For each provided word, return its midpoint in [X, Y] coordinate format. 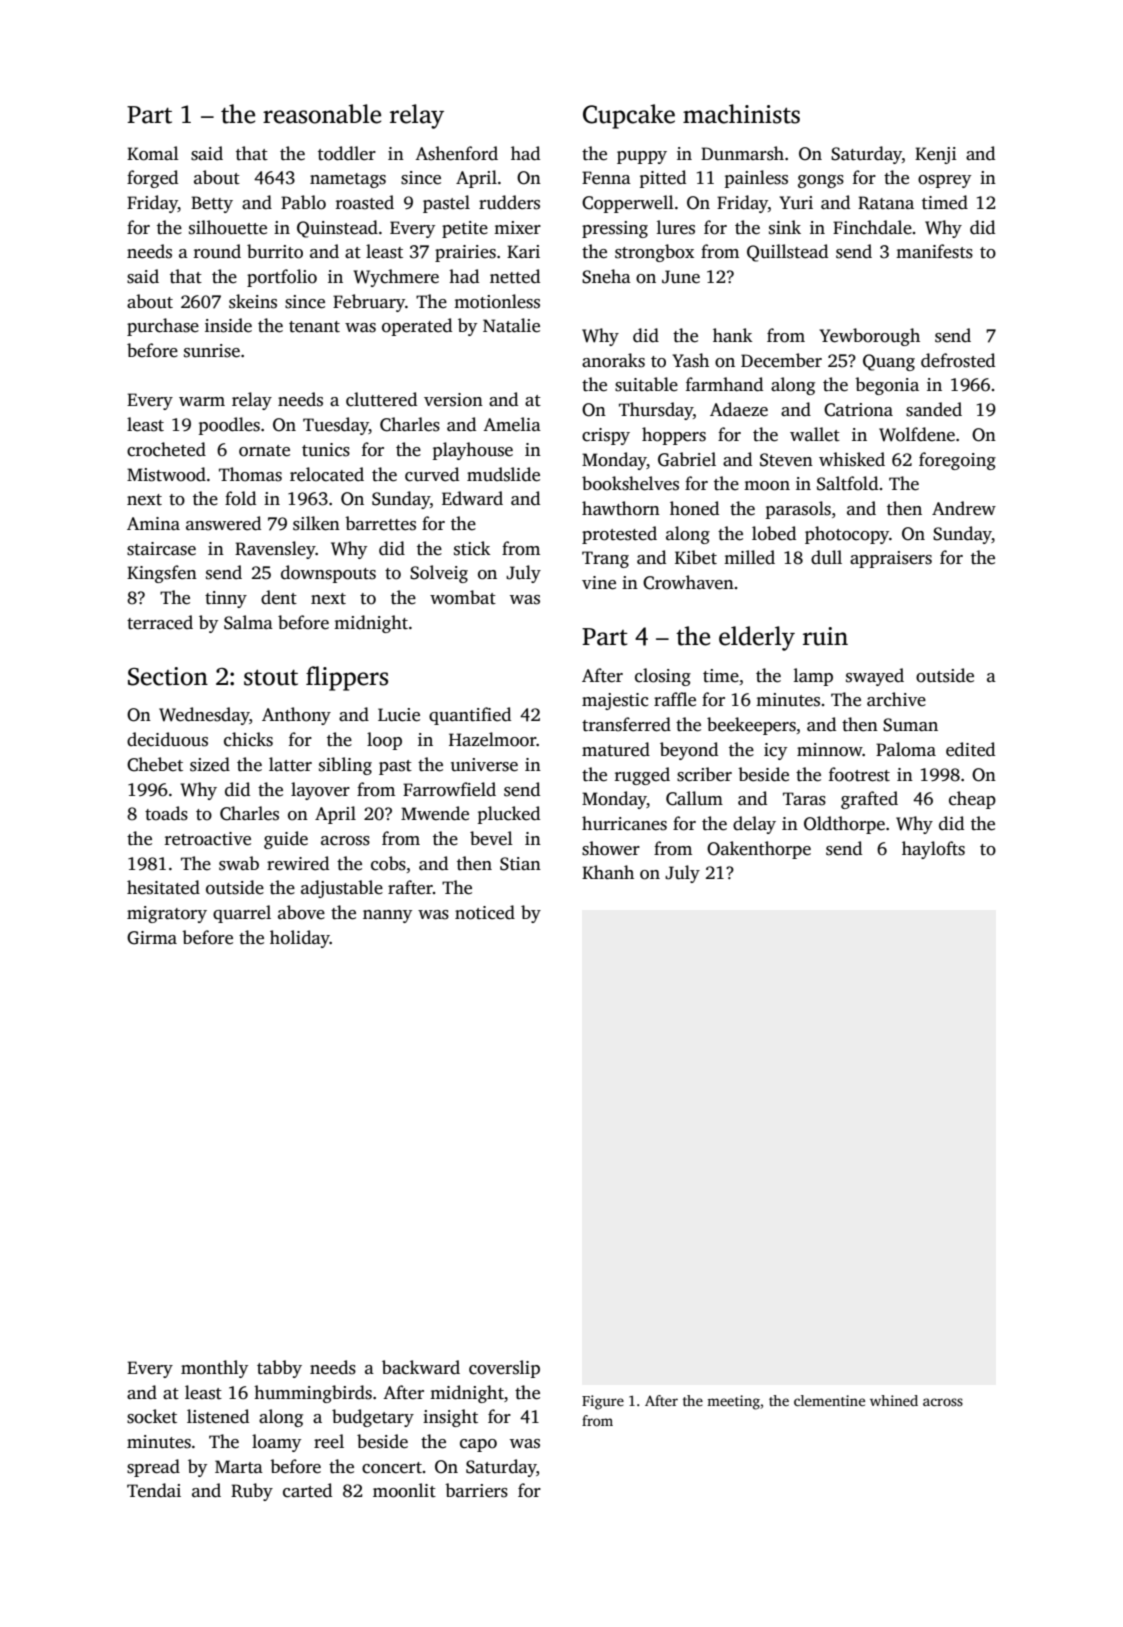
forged [152, 179]
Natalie [511, 325]
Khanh [608, 872]
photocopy [847, 535]
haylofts [933, 850]
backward [421, 1367]
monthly [214, 1369]
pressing [615, 229]
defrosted [958, 360]
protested [619, 535]
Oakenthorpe [759, 850]
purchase [163, 327]
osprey [944, 181]
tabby [279, 1369]
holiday [300, 939]
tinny [226, 599]
